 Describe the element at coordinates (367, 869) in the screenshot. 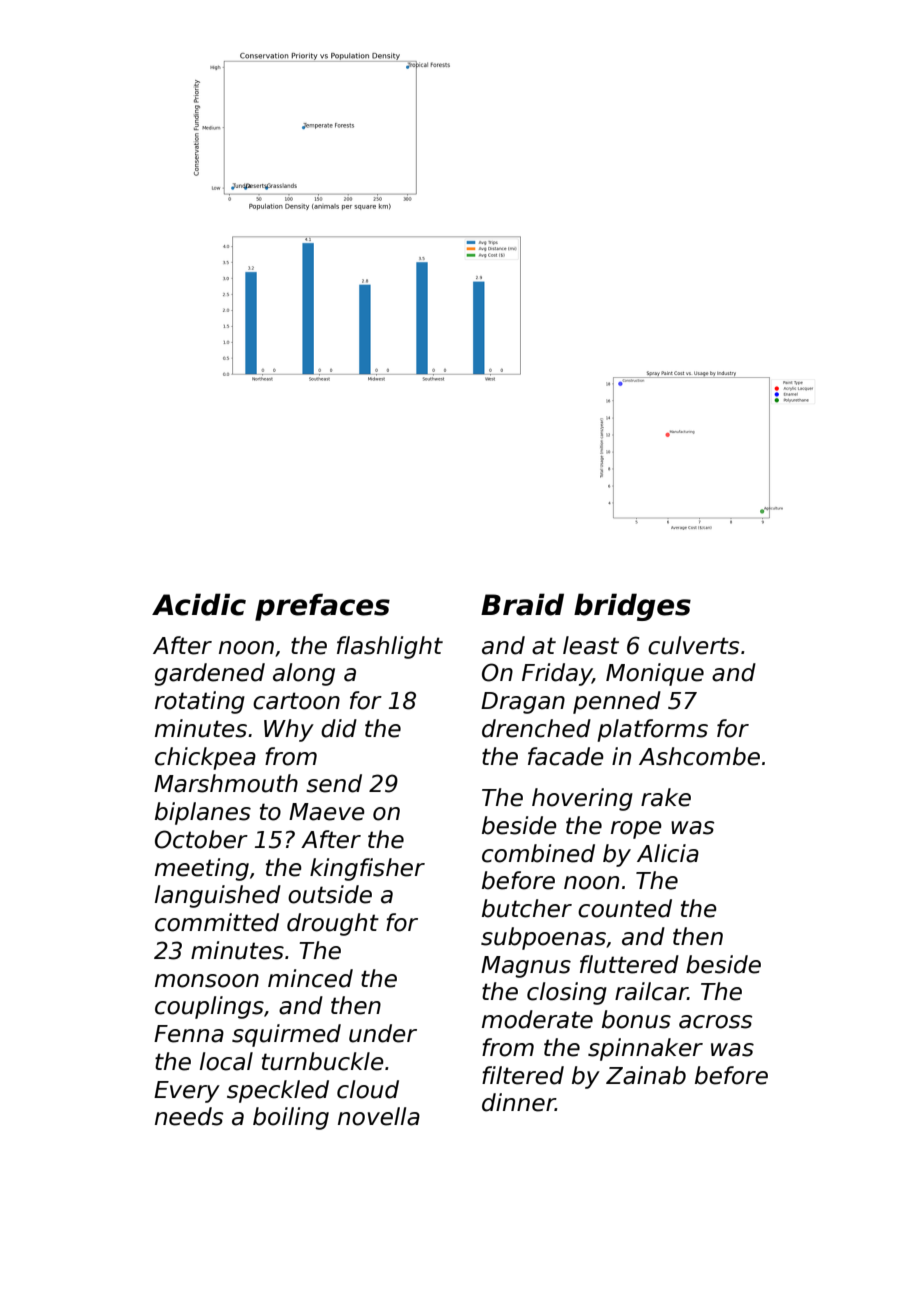

I see `kingfisher` at that location.
